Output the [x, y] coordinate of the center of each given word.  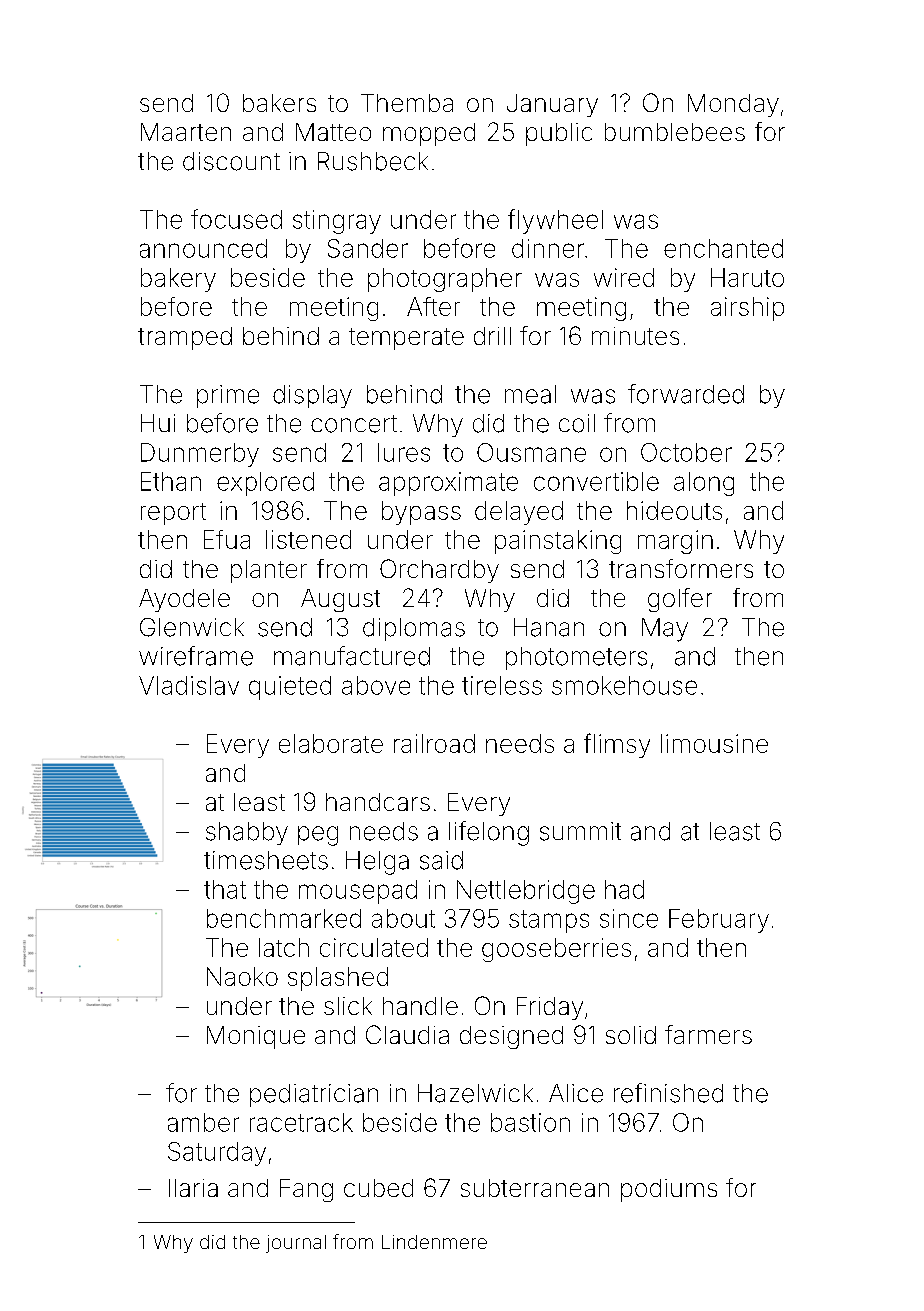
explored [265, 484]
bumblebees [675, 132]
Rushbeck [373, 161]
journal [296, 1244]
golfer [680, 600]
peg [318, 836]
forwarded [686, 394]
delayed [519, 513]
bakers [279, 103]
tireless [502, 685]
